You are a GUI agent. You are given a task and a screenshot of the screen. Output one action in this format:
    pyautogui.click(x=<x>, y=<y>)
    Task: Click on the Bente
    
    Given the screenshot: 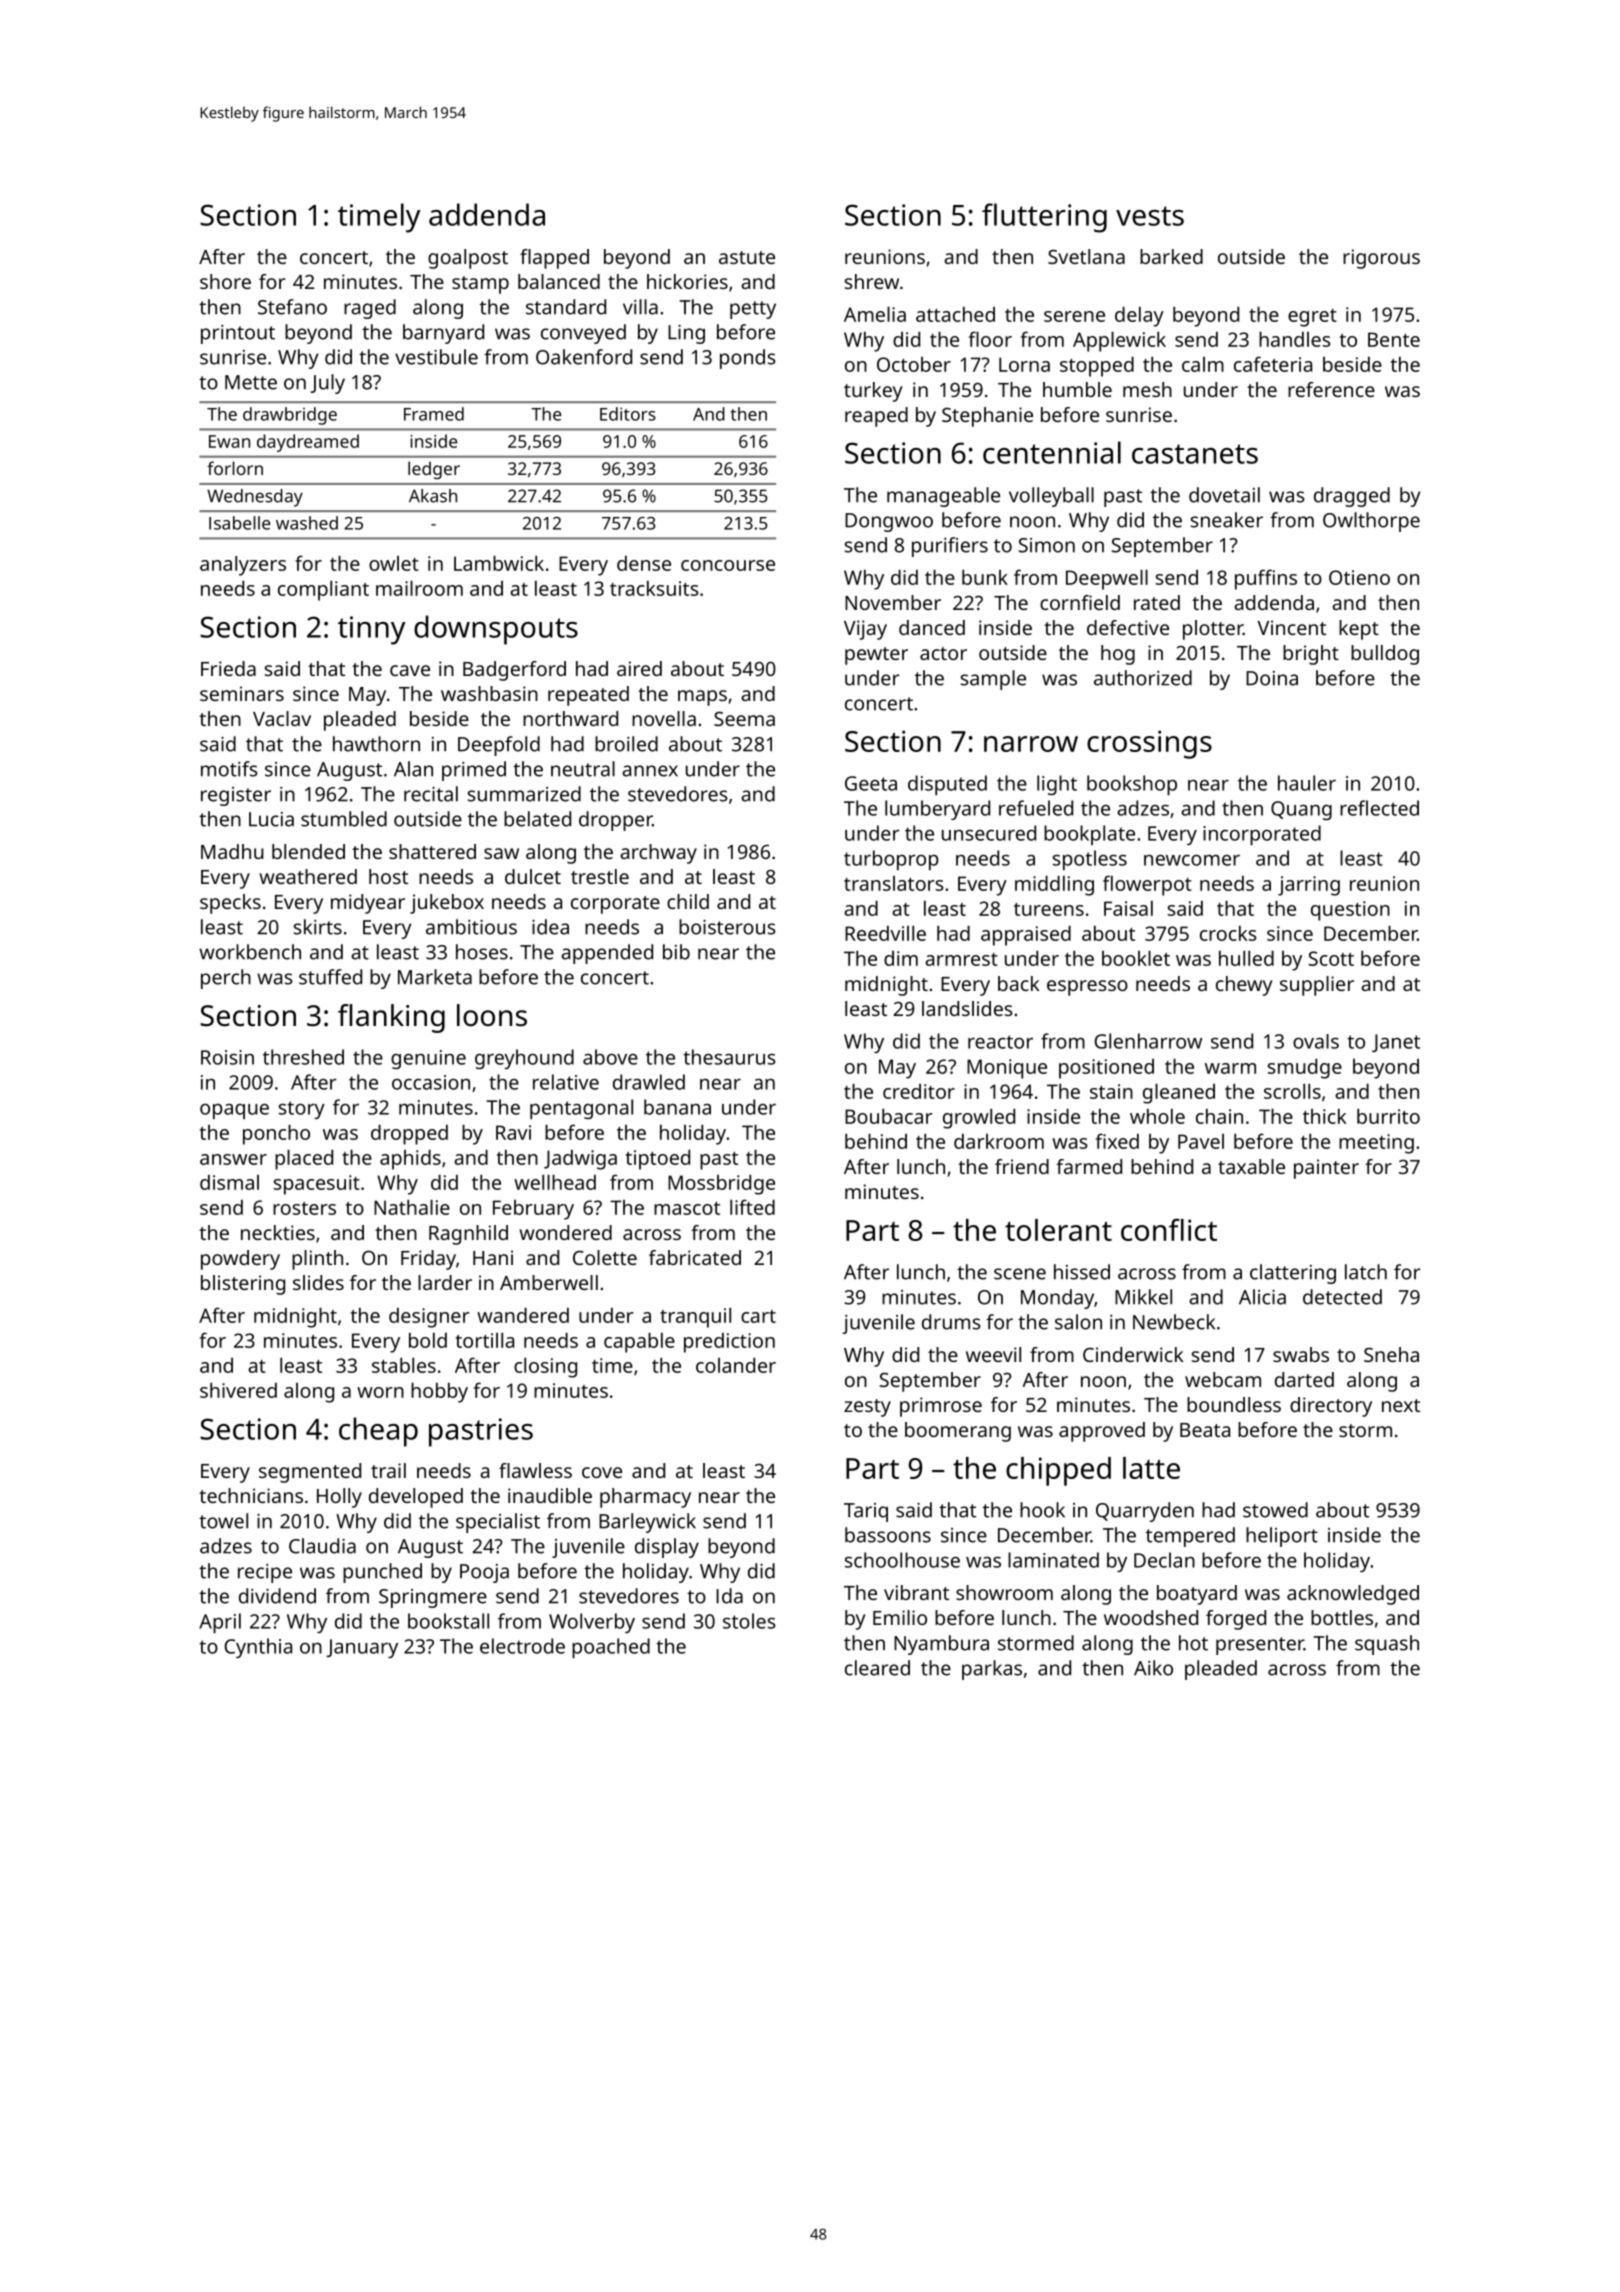 What is the action you would take?
    pyautogui.click(x=1394, y=339)
